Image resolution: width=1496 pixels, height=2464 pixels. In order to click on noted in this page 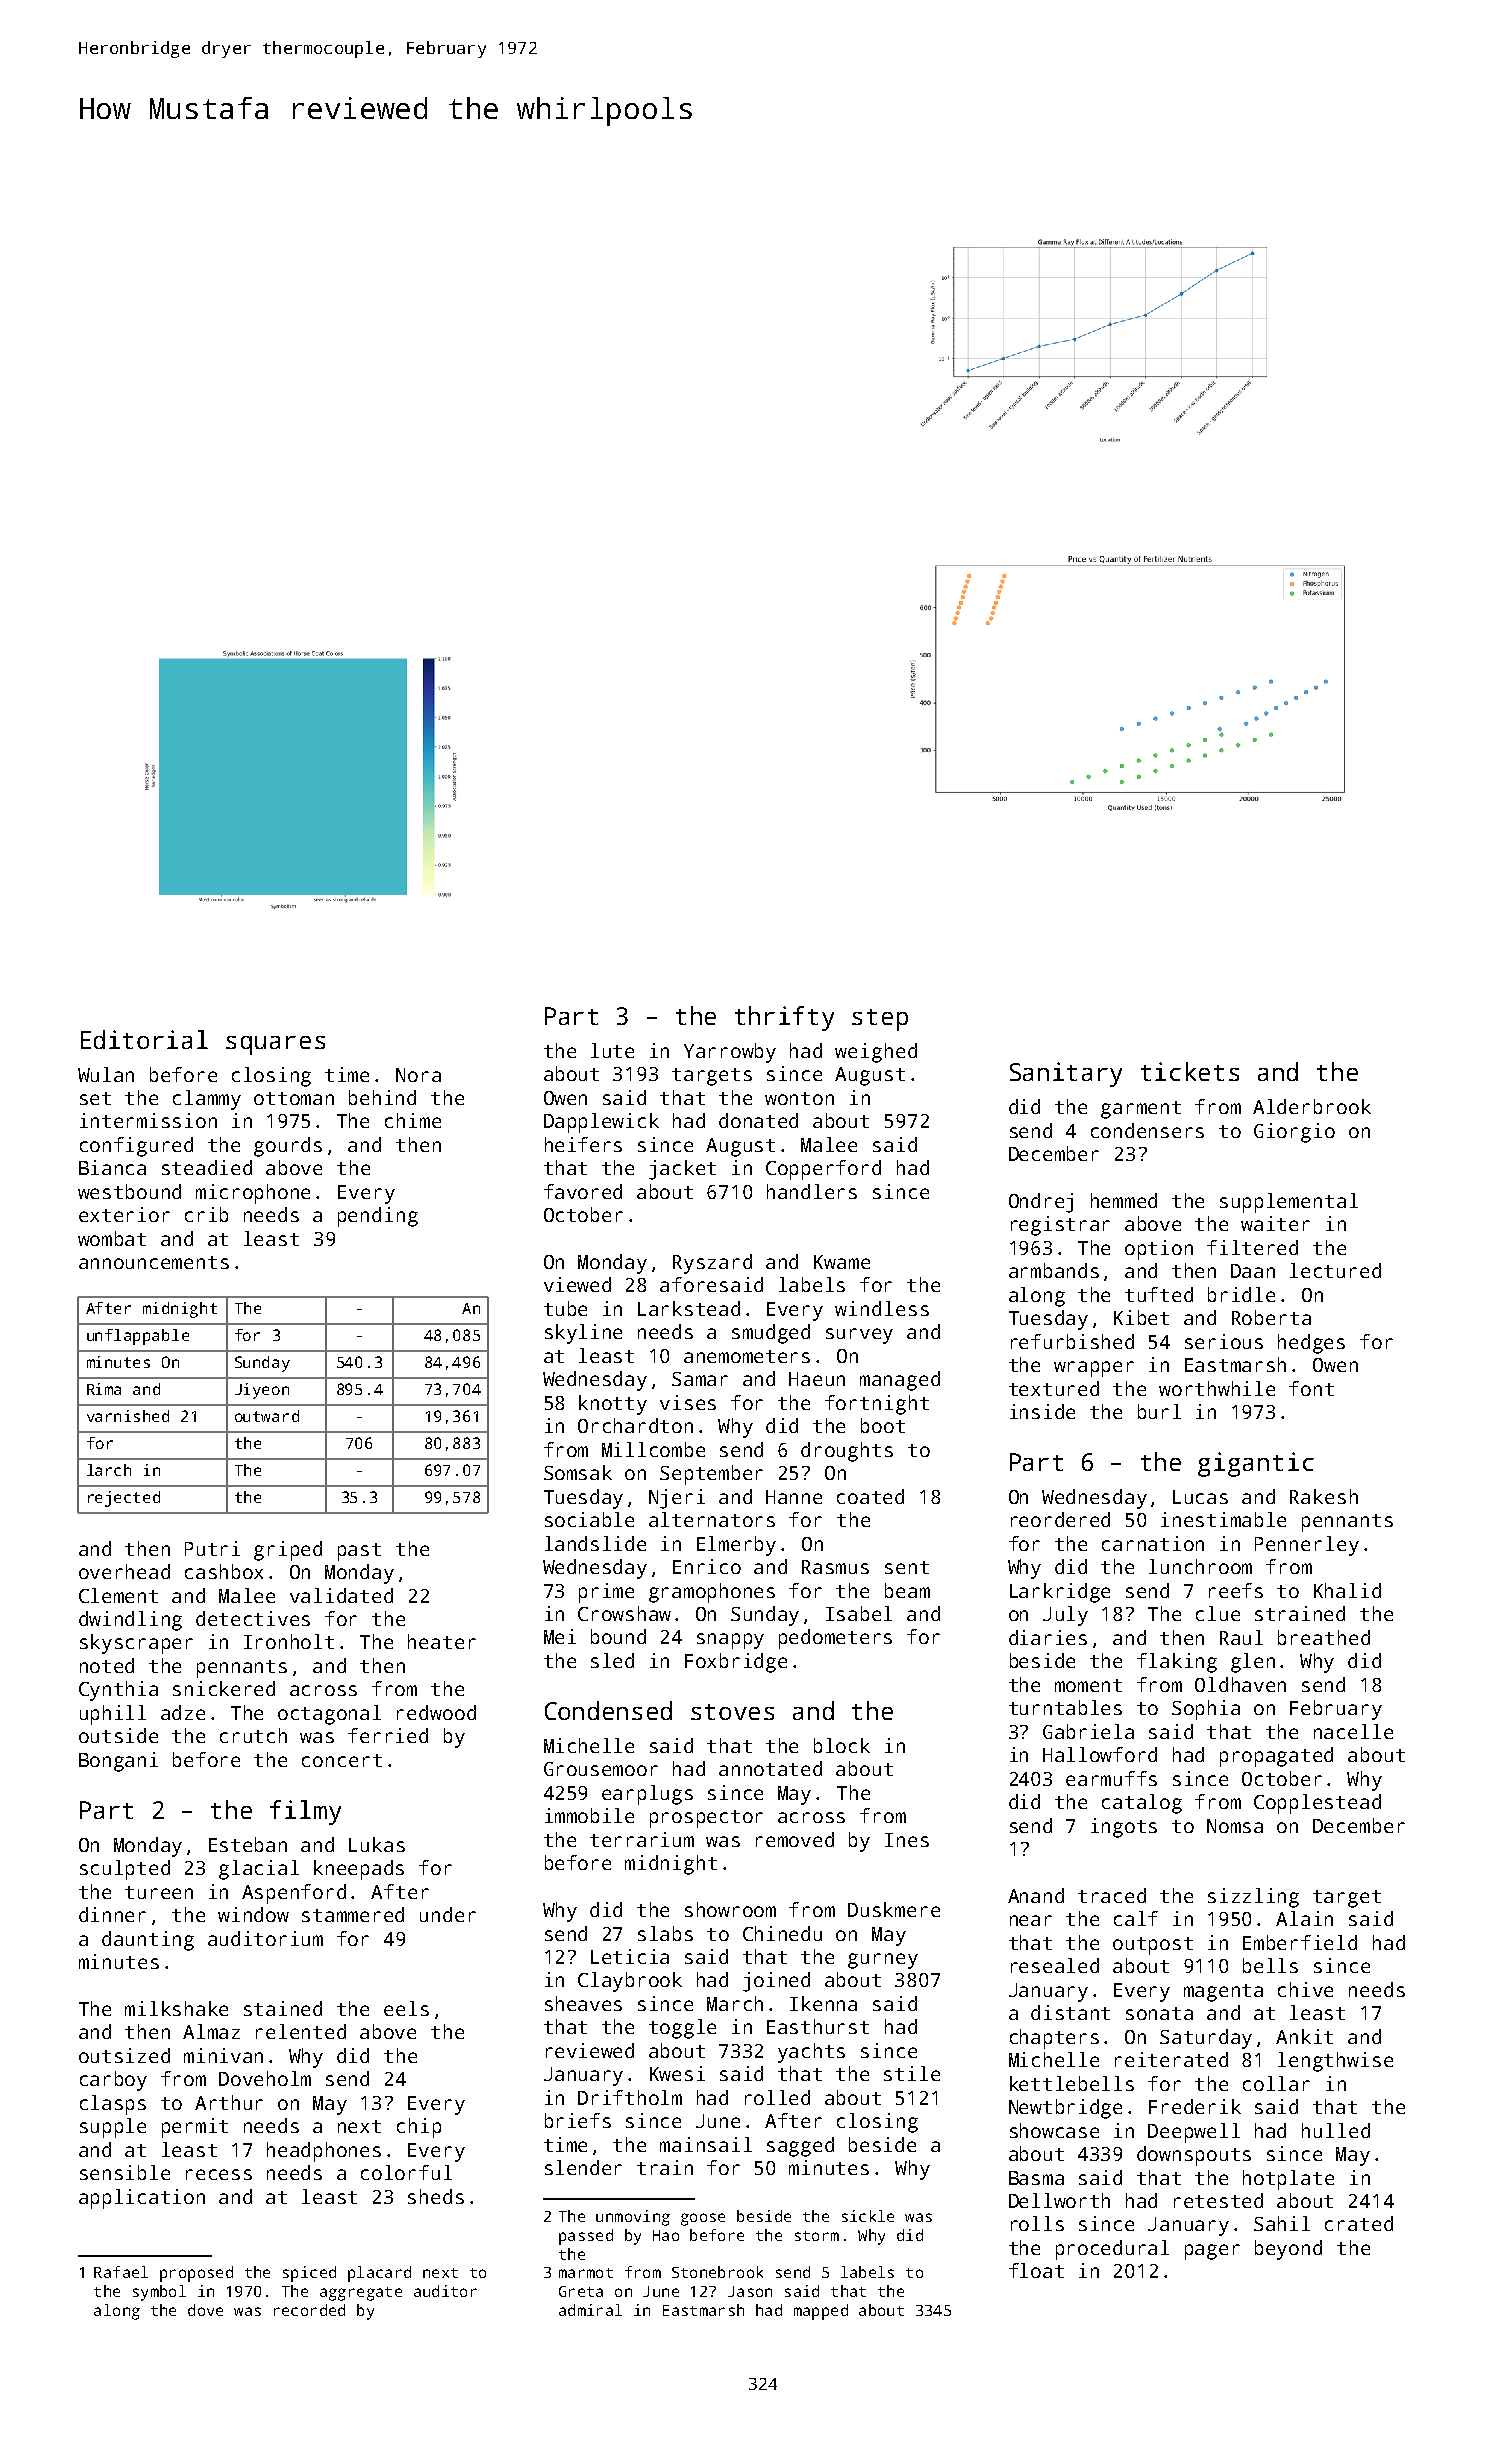, I will do `click(107, 1665)`.
